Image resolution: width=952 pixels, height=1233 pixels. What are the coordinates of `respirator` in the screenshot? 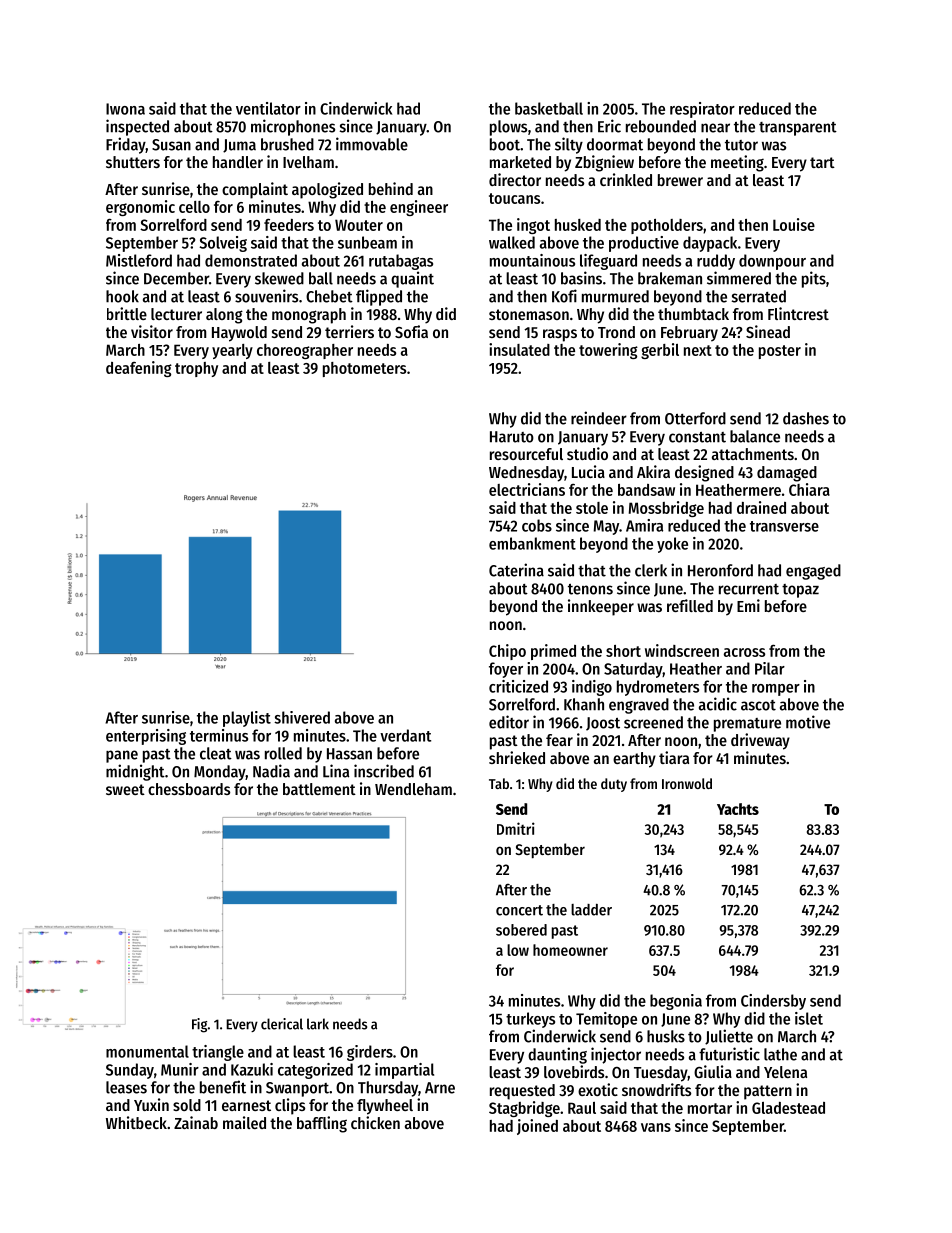 It's located at (702, 110).
